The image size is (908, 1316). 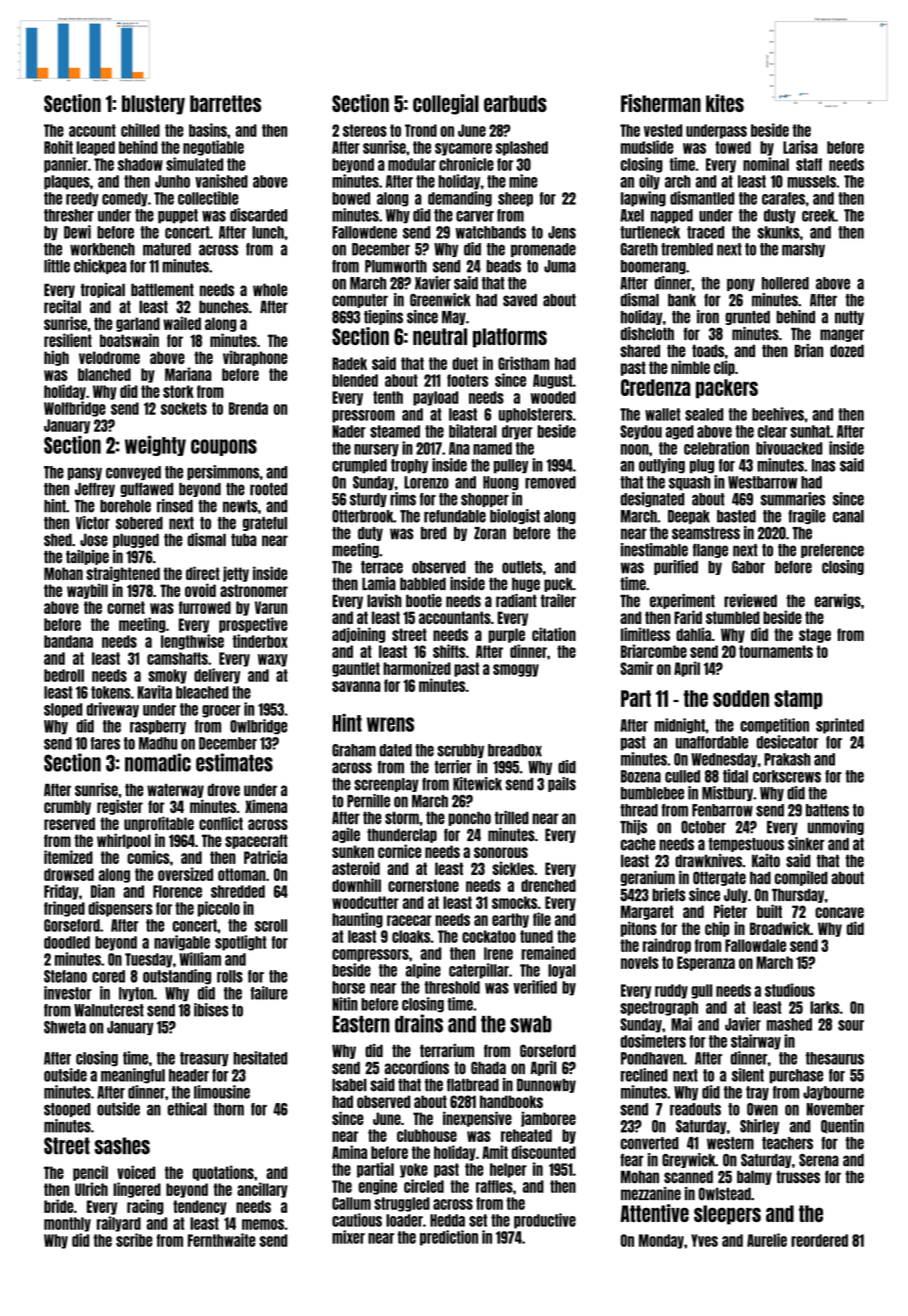 What do you see at coordinates (87, 591) in the screenshot?
I see `waybill` at bounding box center [87, 591].
